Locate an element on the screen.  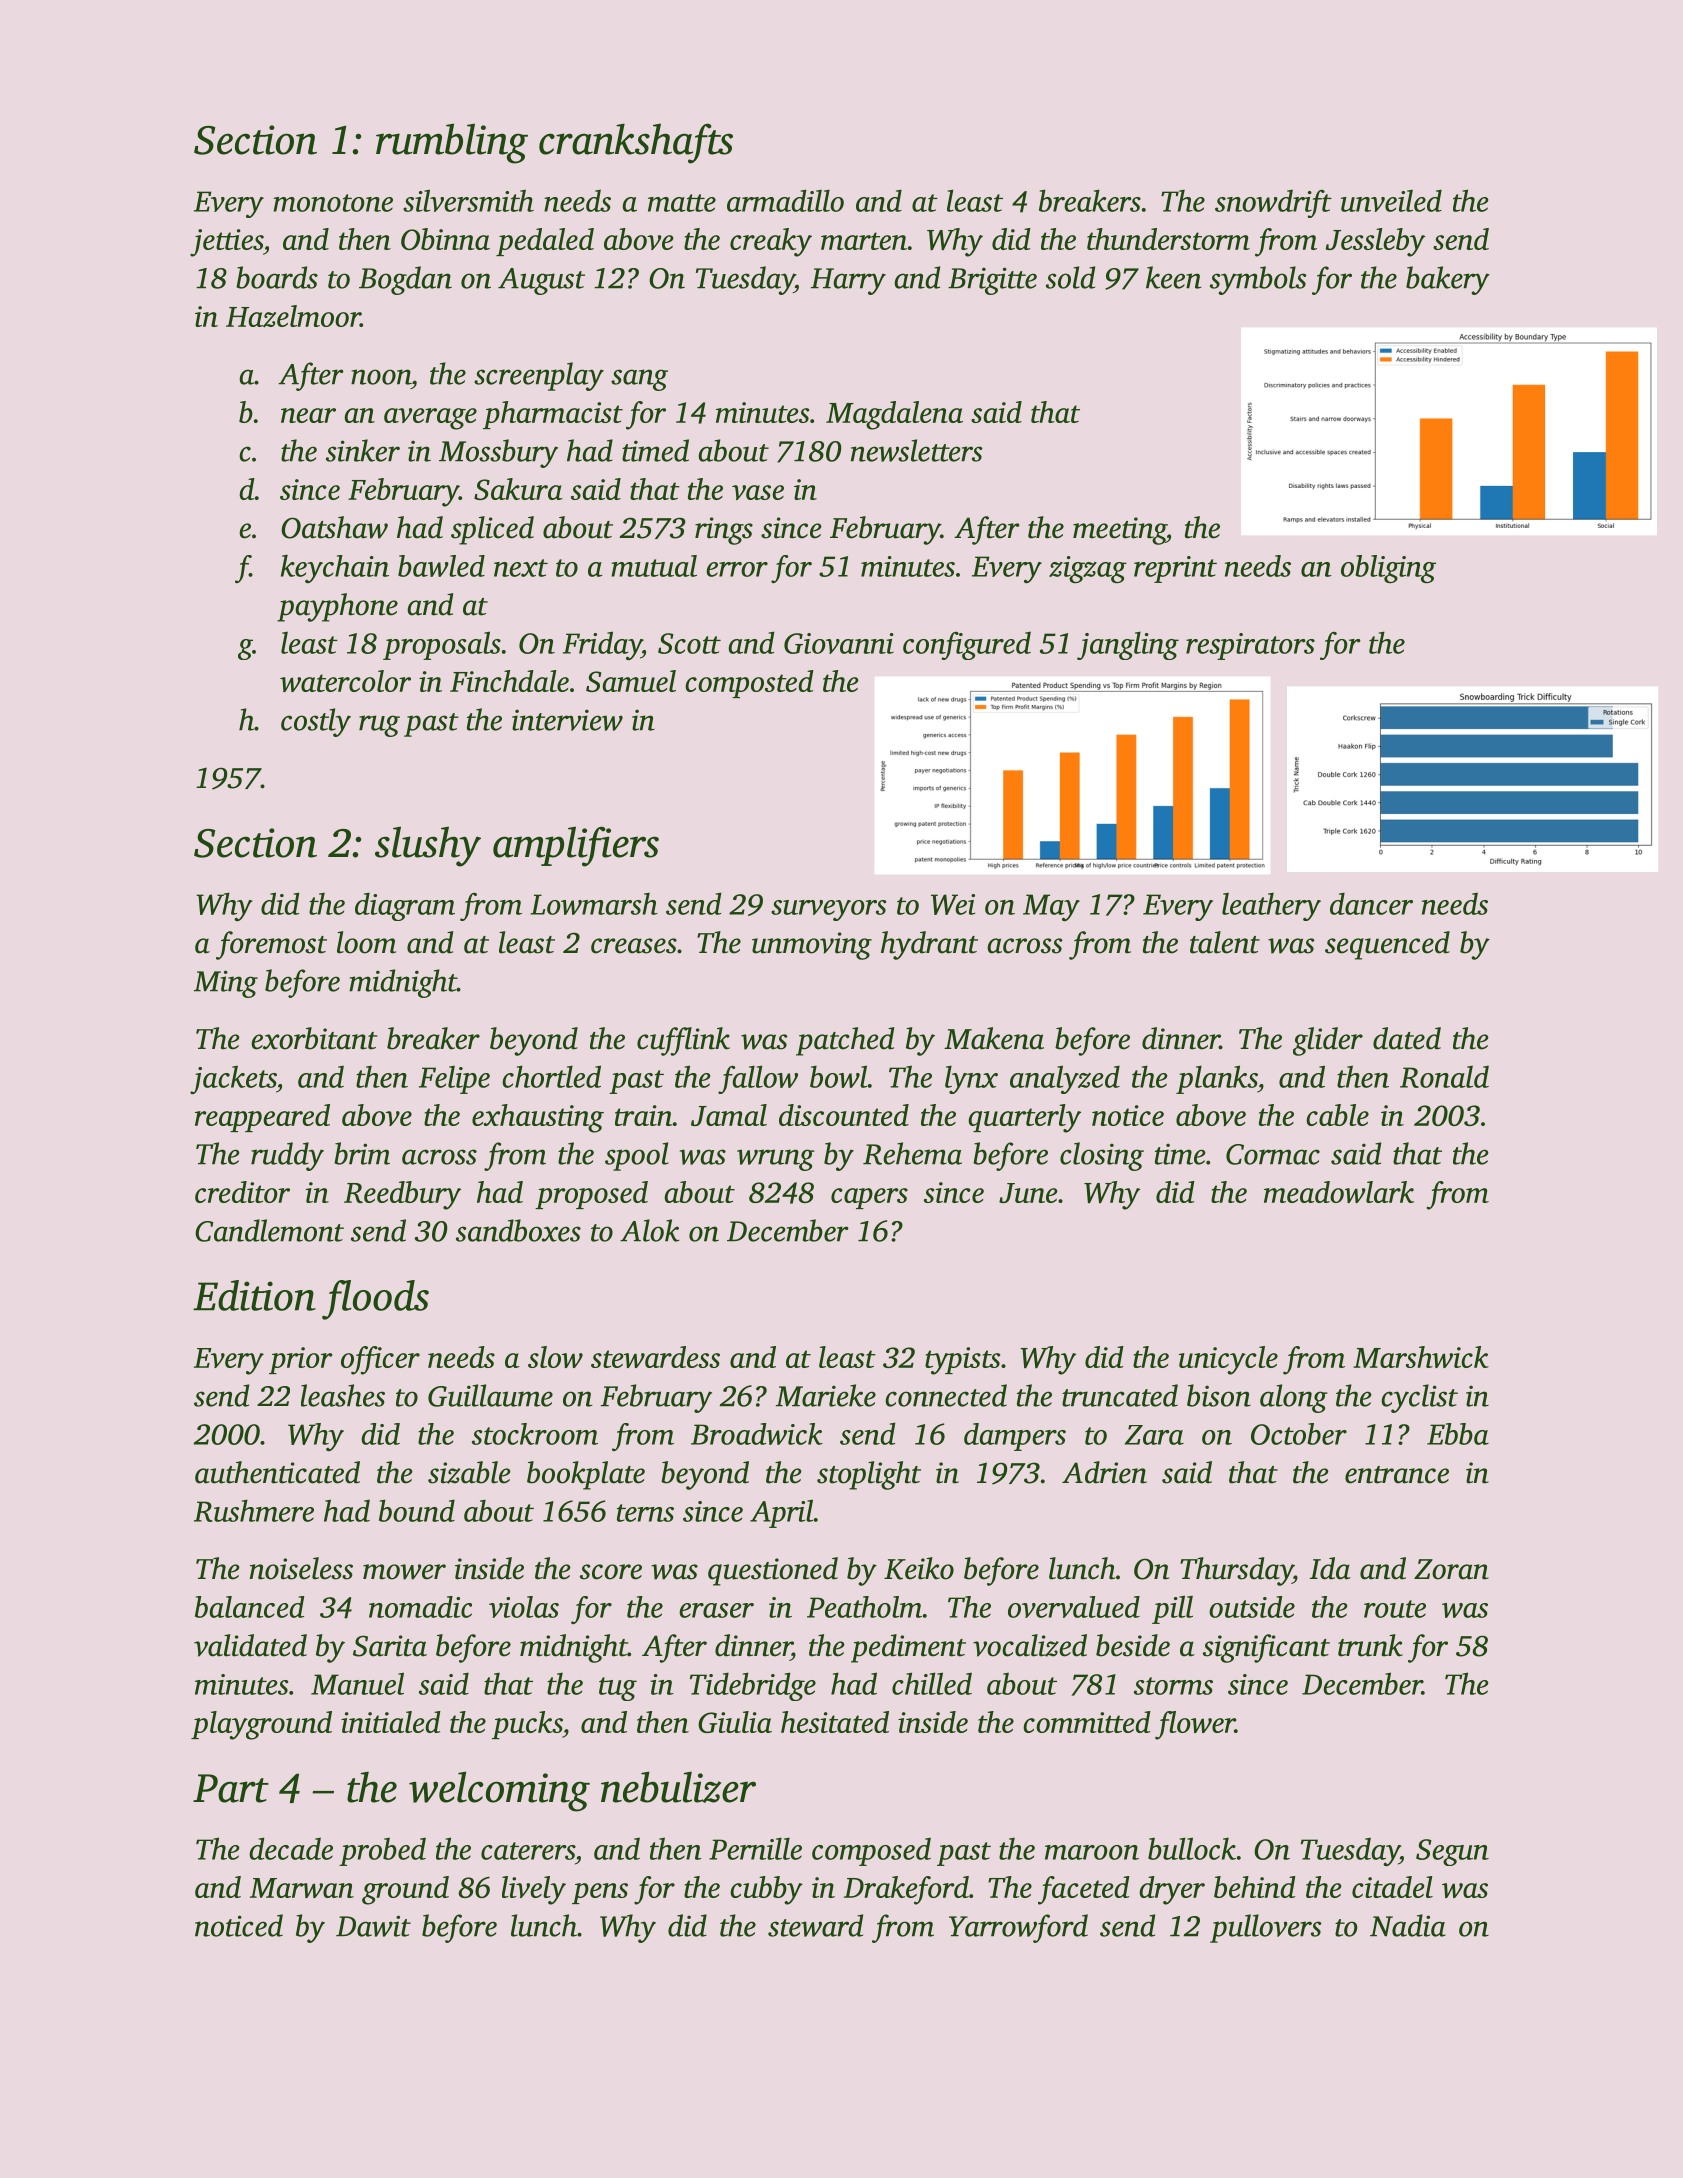
thunderstorm is located at coordinates (1168, 239).
